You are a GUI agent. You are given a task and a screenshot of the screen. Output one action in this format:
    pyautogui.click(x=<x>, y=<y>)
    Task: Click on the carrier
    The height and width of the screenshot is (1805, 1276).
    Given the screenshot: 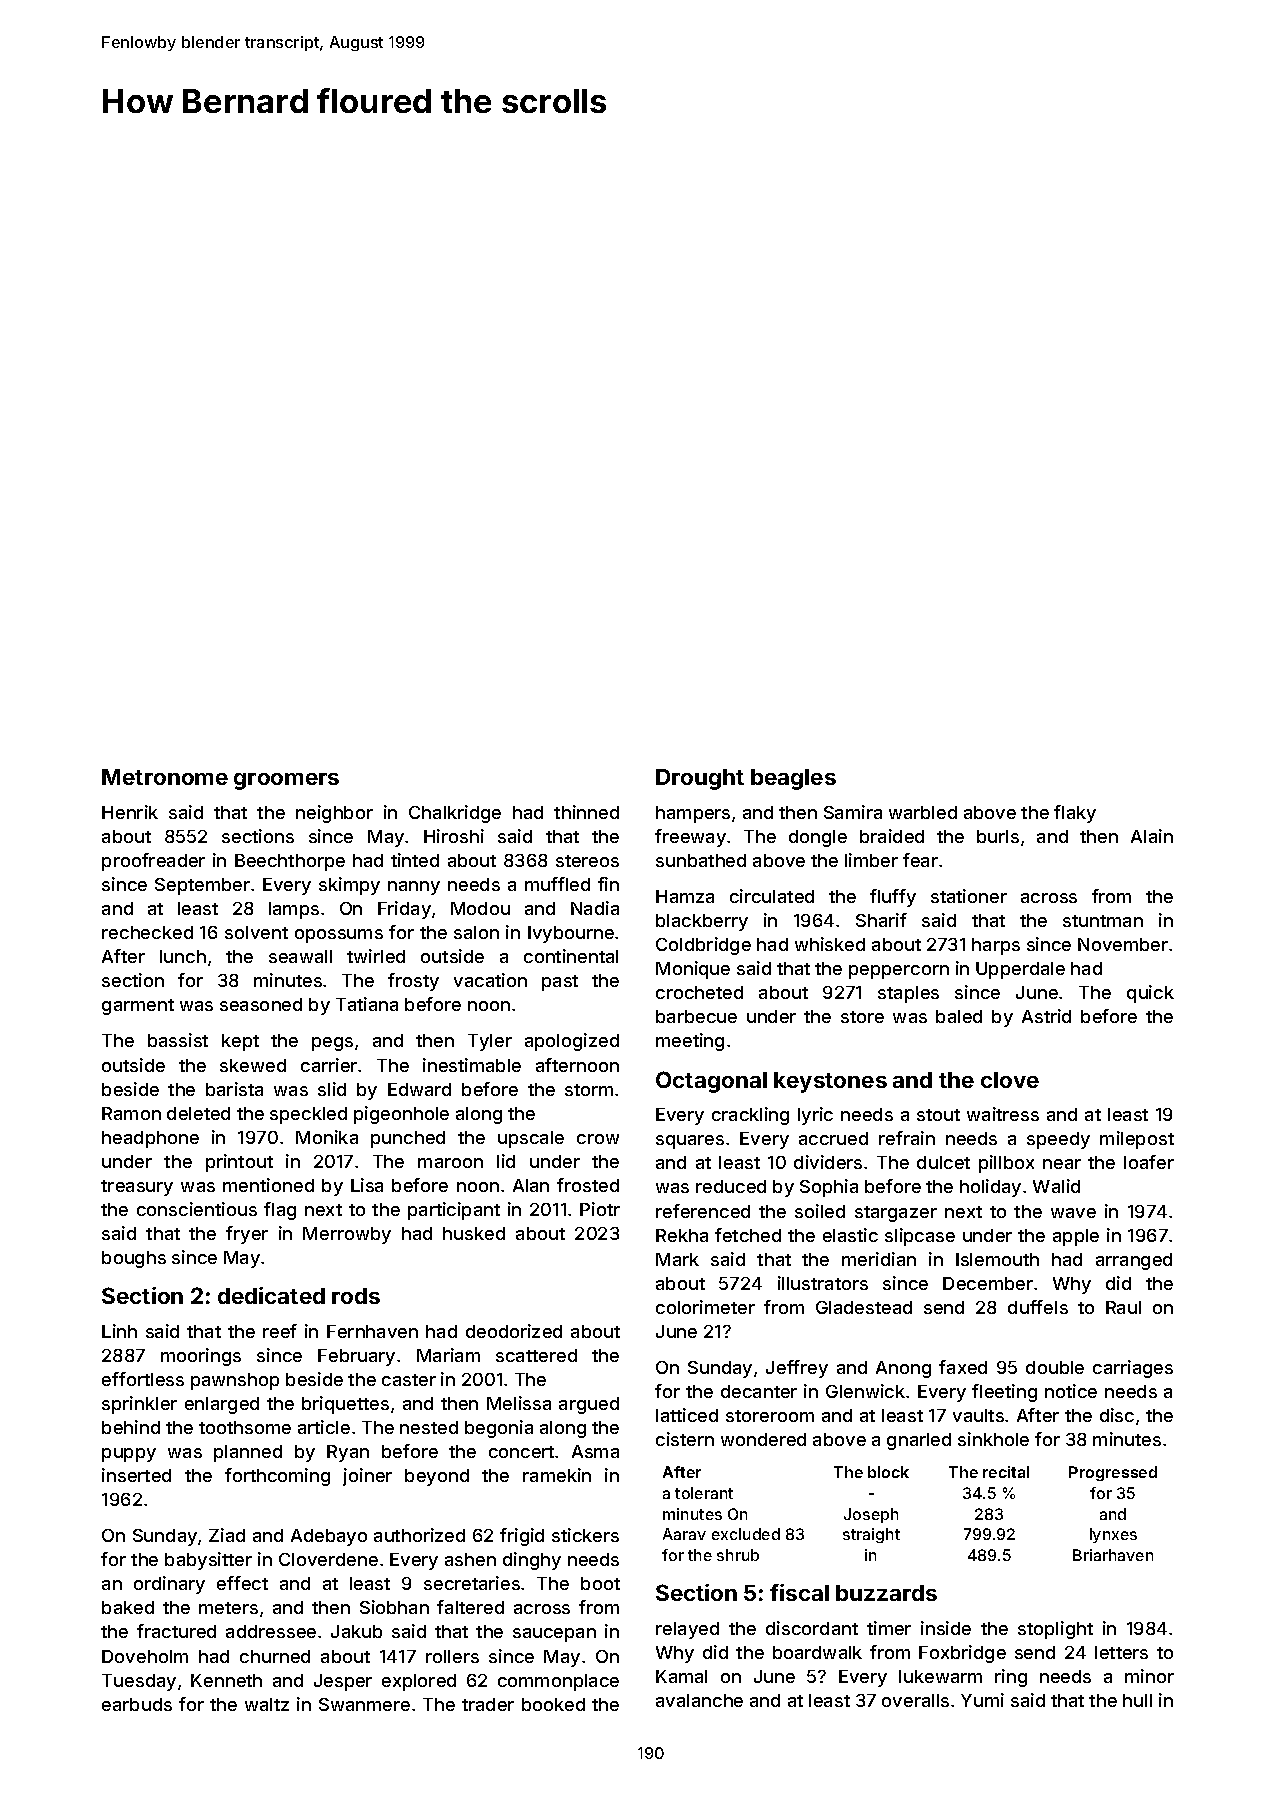 What is the action you would take?
    pyautogui.click(x=329, y=1065)
